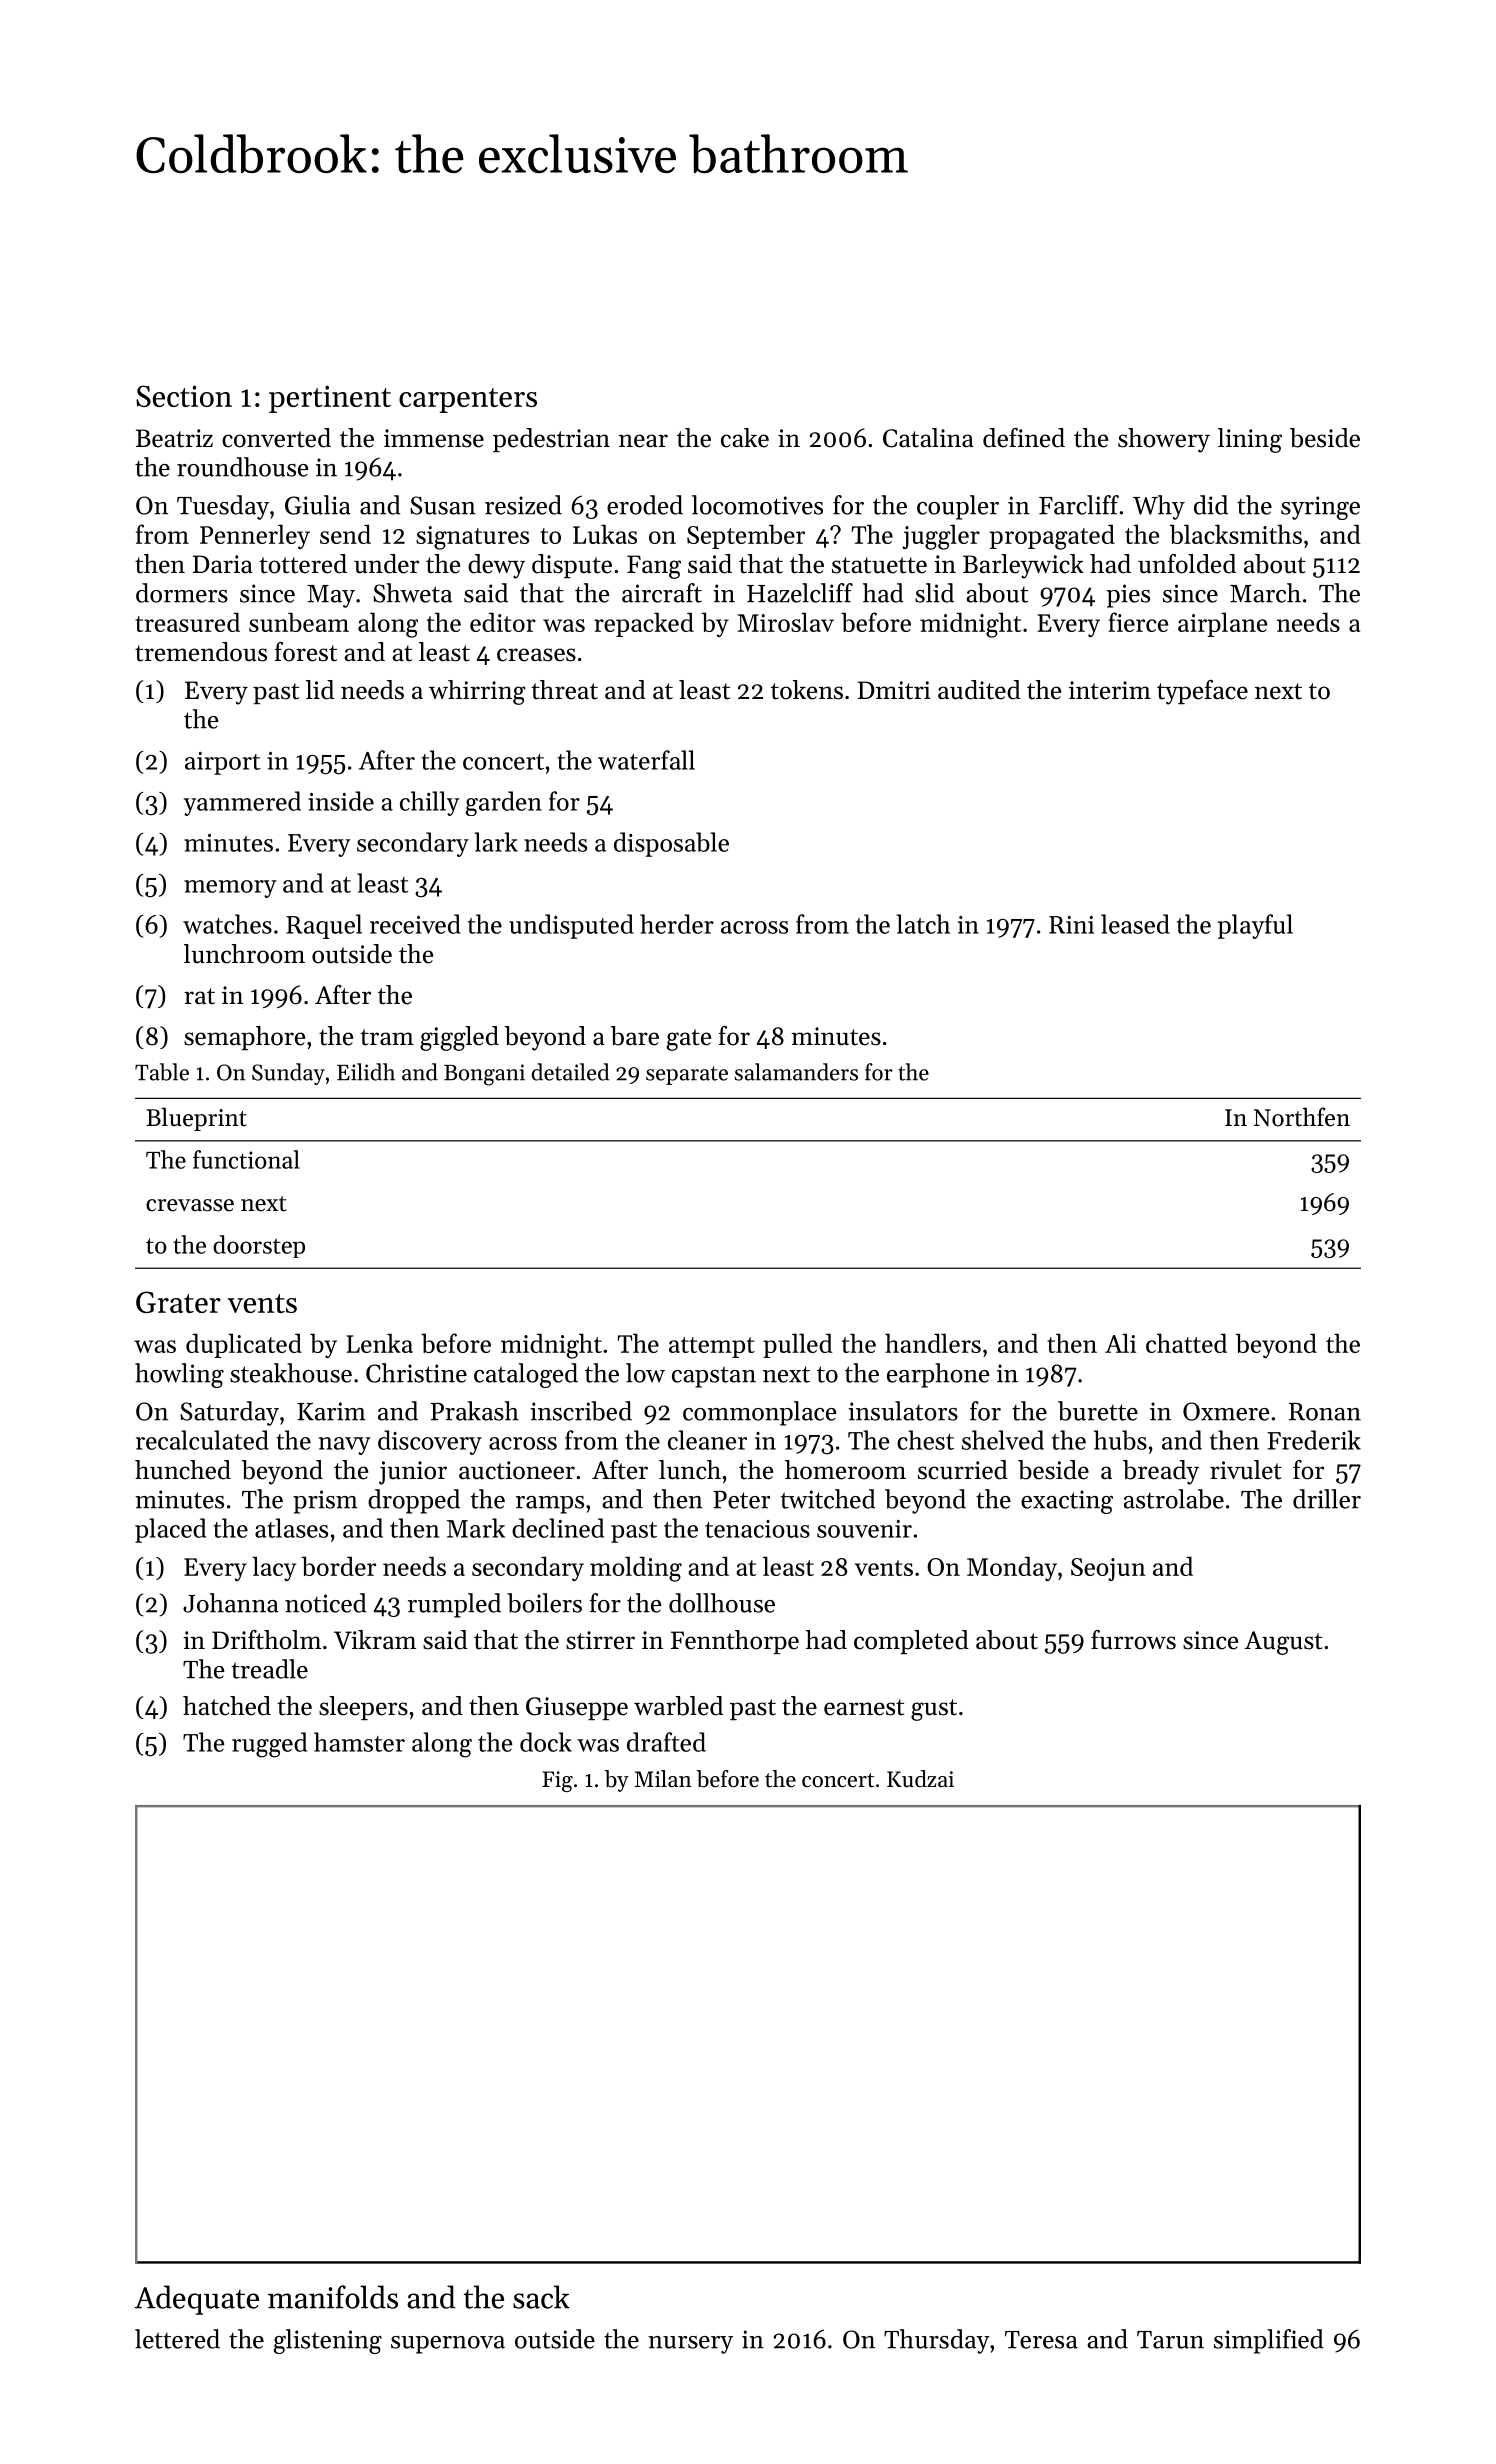 Image resolution: width=1496 pixels, height=2464 pixels. Describe the element at coordinates (663, 1778) in the screenshot. I see `Milan` at that location.
